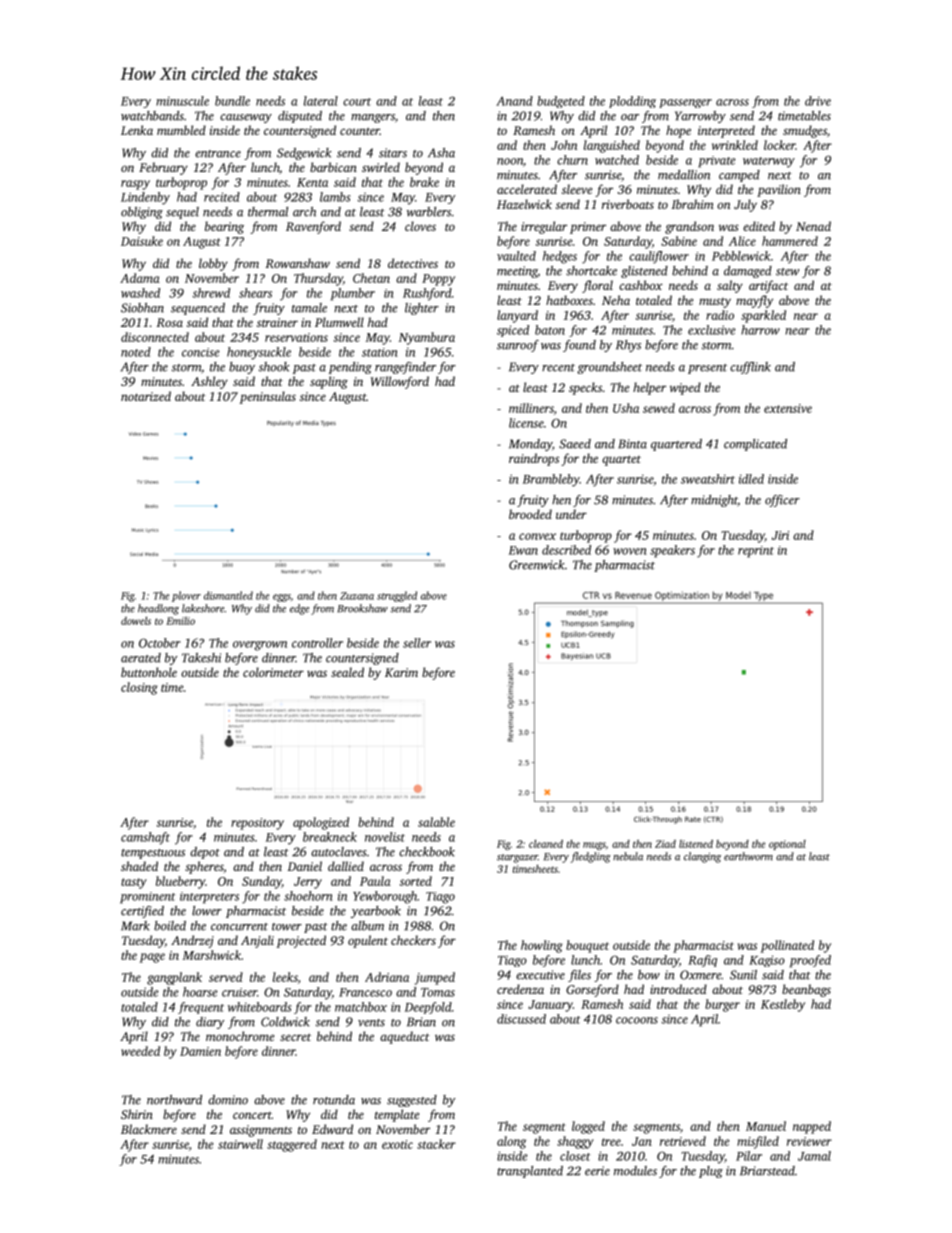  Describe the element at coordinates (767, 1171) in the page. I see `Briarstead` at that location.
